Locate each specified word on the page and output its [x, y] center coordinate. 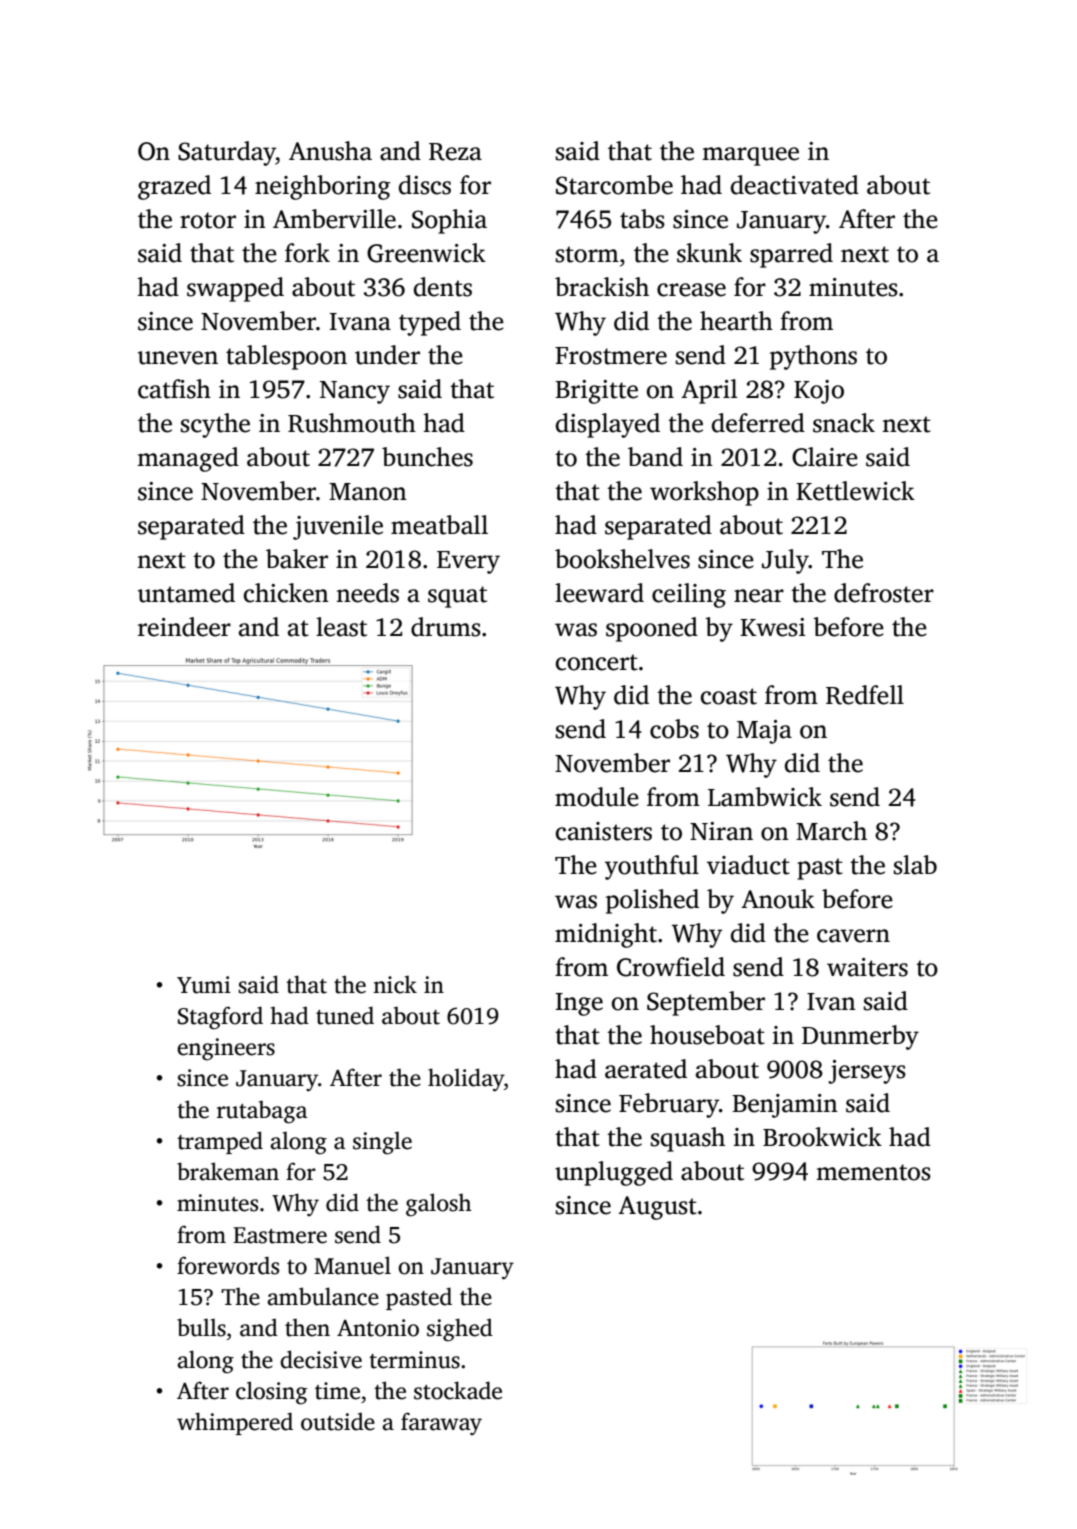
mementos [873, 1172]
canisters [604, 831]
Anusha [330, 151]
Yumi [204, 985]
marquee [750, 156]
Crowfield [671, 967]
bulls [201, 1327]
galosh [439, 1205]
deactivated [795, 185]
